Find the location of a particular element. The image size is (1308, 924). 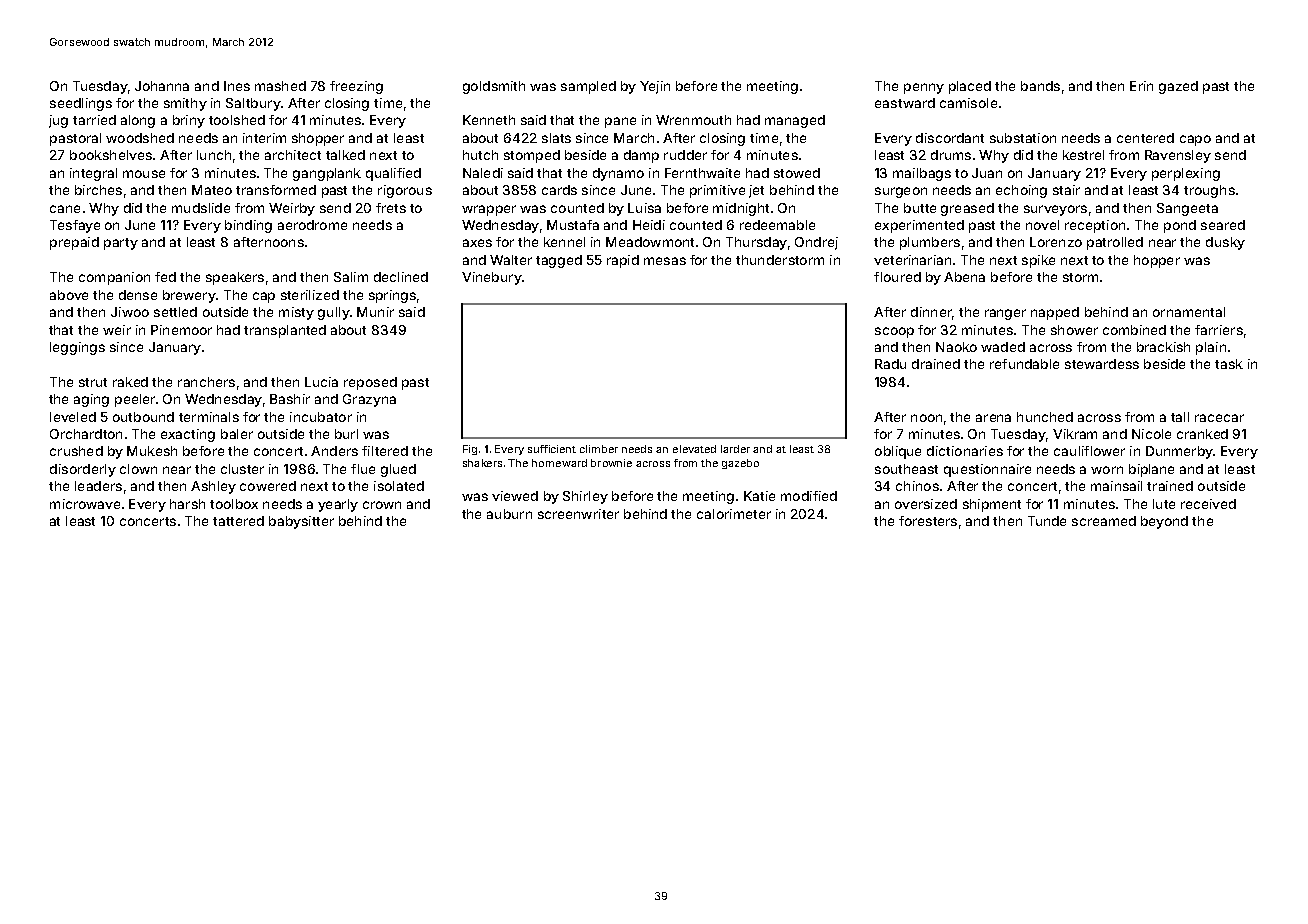

tattered is located at coordinates (238, 521).
